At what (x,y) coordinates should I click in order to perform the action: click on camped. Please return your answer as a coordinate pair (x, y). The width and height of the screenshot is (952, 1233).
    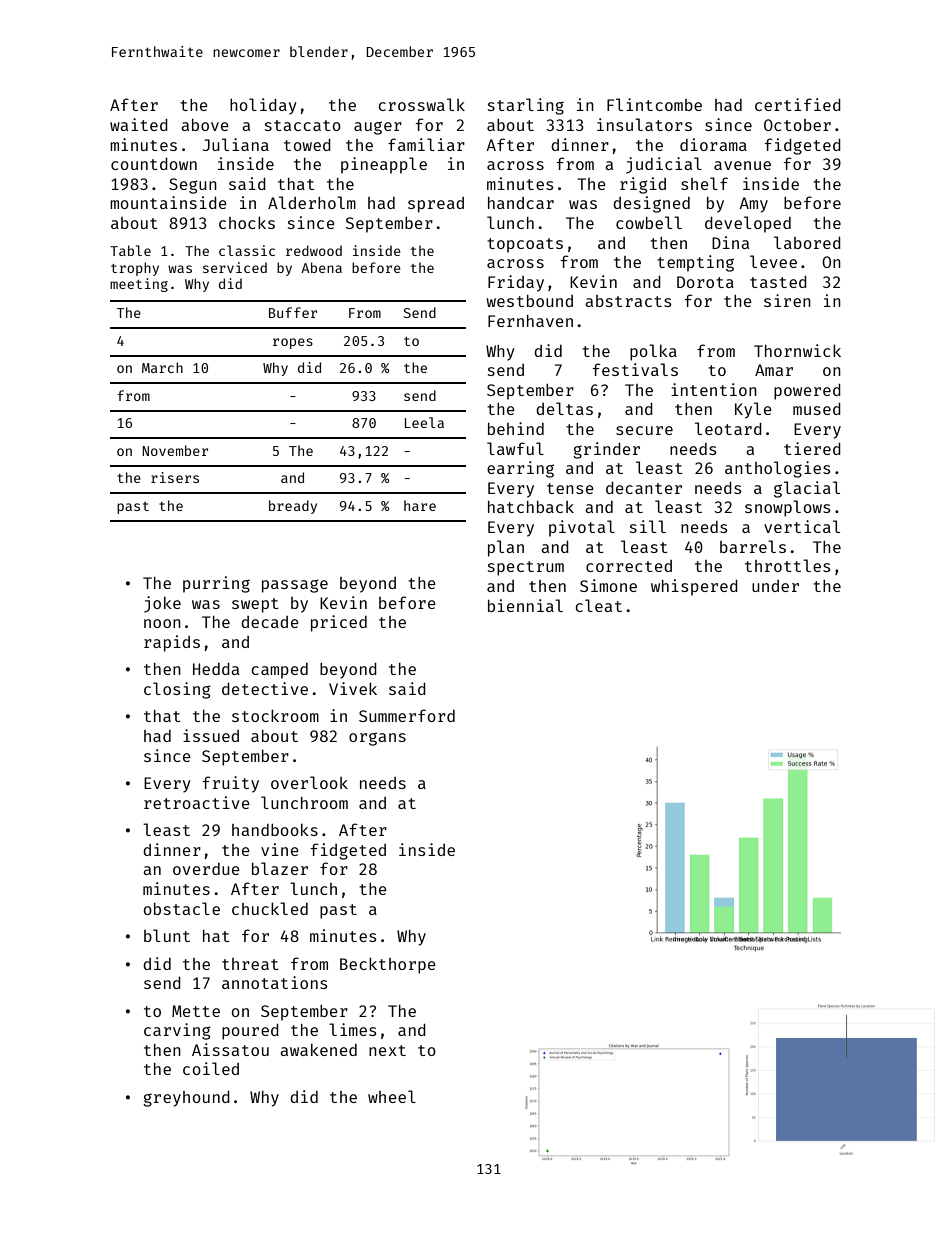
    Looking at the image, I should click on (279, 671).
